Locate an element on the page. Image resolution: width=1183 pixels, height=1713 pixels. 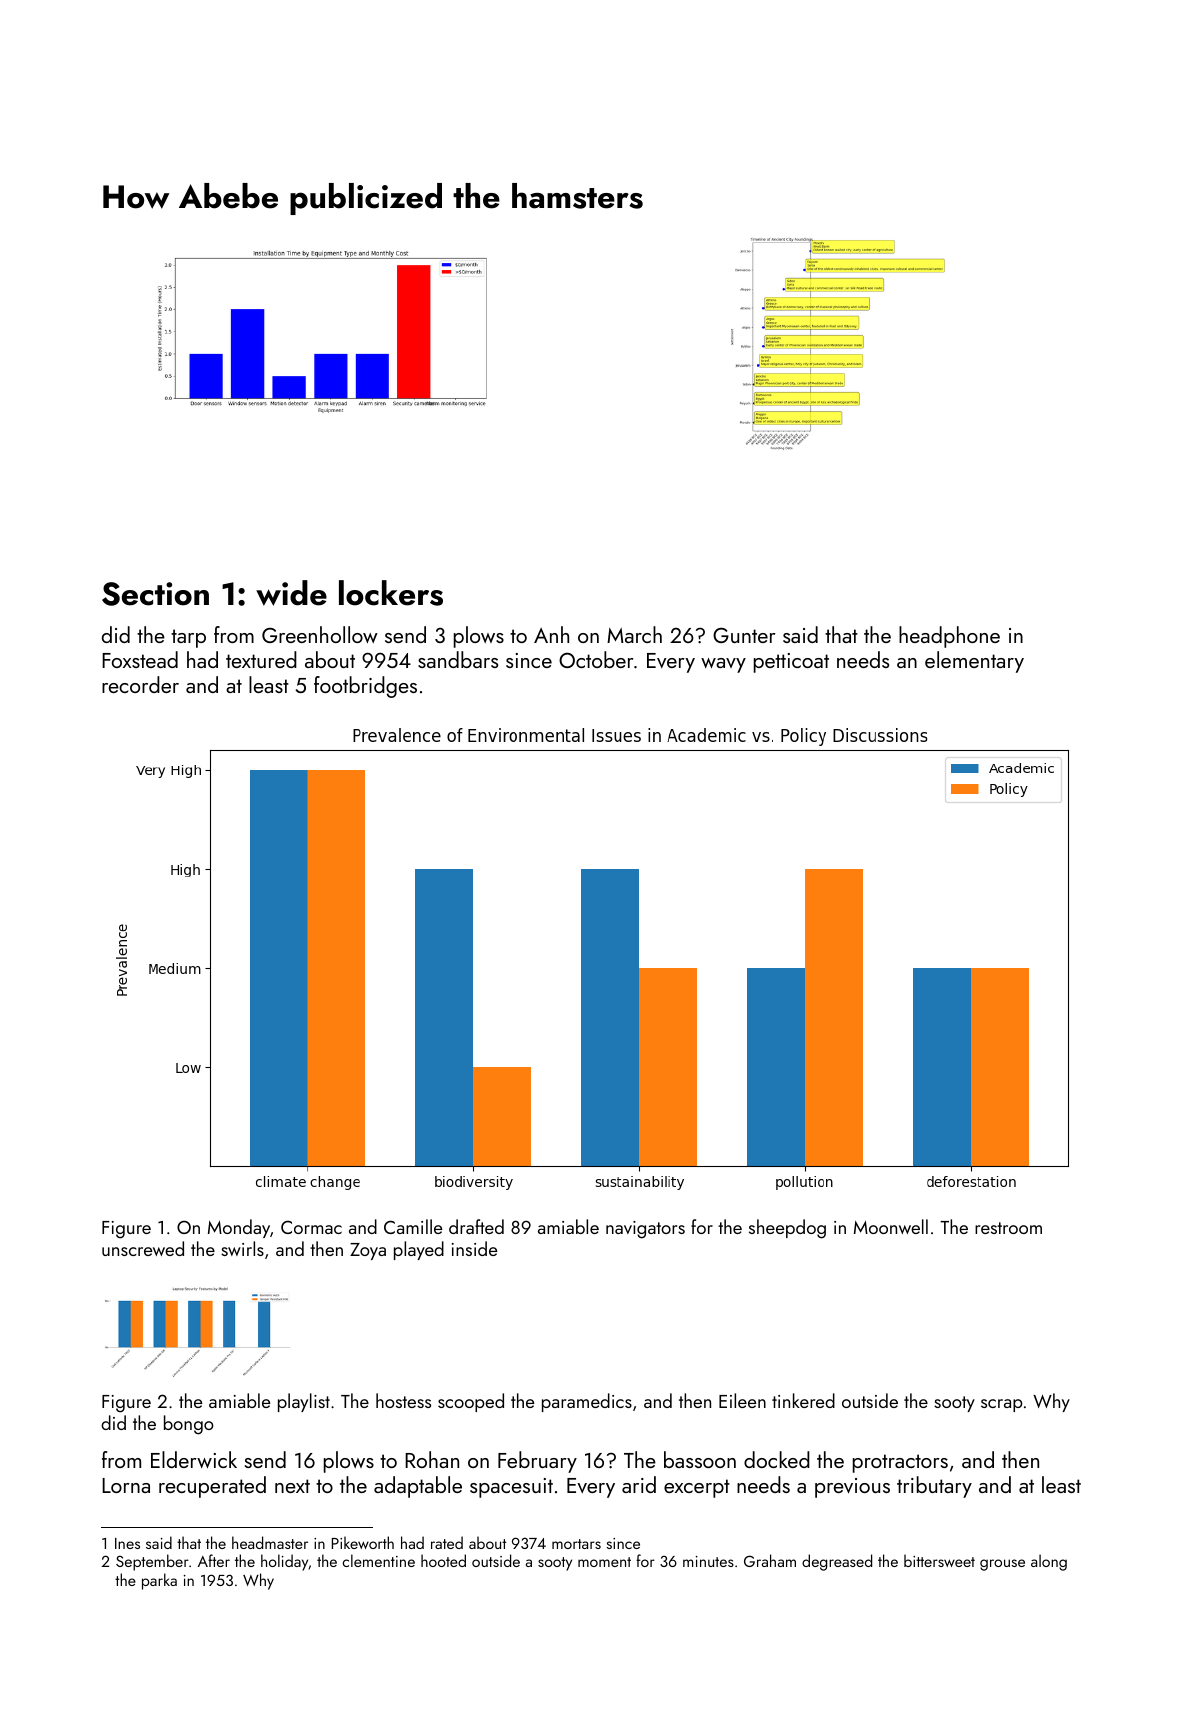
Moonwell is located at coordinates (891, 1226).
